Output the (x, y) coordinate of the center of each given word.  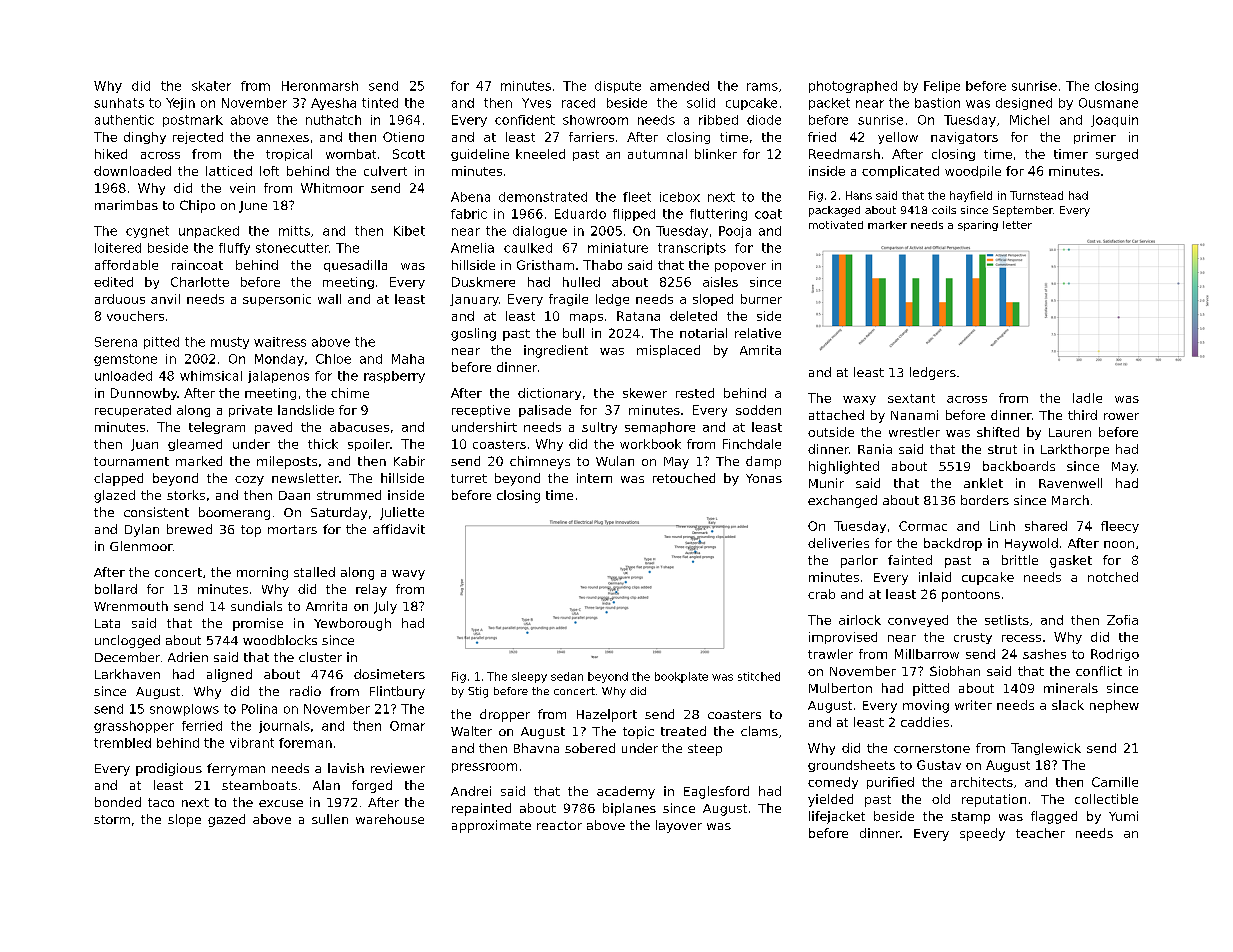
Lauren (1070, 432)
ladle (1087, 398)
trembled (122, 743)
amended (679, 86)
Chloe (333, 359)
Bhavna (536, 748)
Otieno (403, 137)
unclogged (127, 641)
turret (469, 478)
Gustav (939, 765)
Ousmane (1108, 103)
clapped (118, 479)
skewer (645, 393)
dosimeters (389, 674)
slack (1068, 705)
